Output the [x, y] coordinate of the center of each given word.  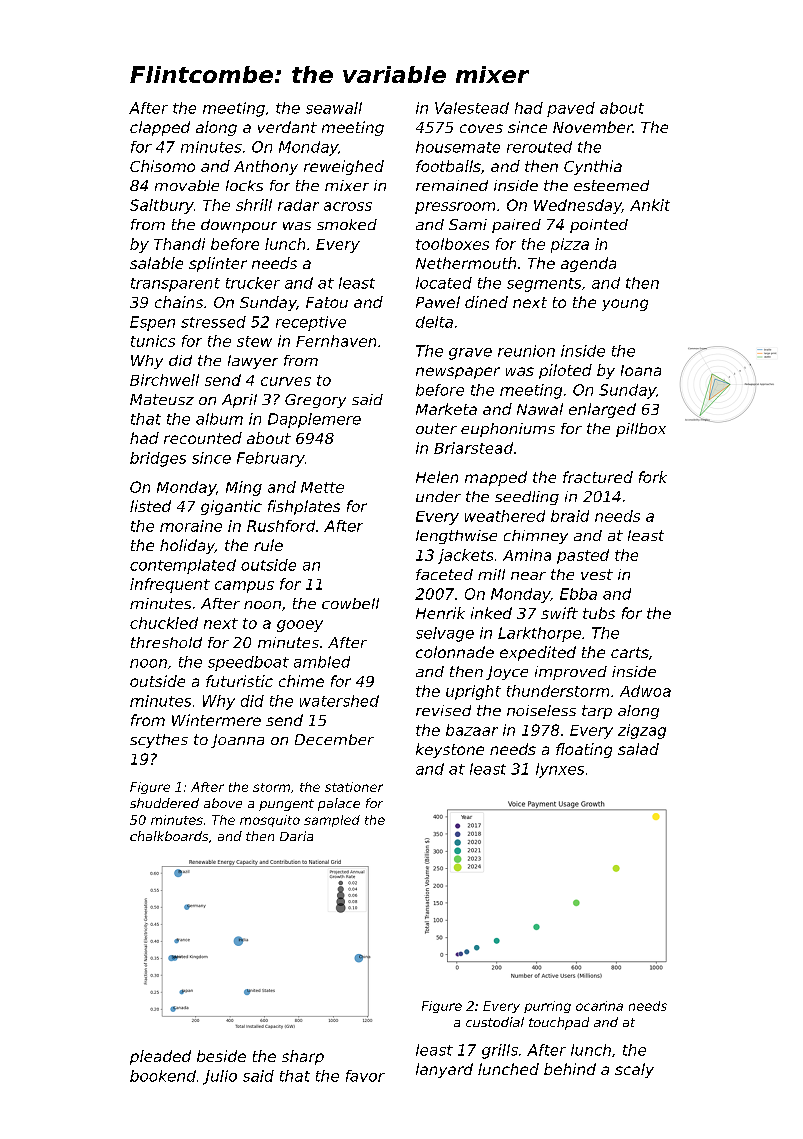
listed [150, 506]
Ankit [650, 205]
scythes [159, 741]
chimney [536, 537]
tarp [597, 712]
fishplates [304, 507]
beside [221, 1056]
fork [653, 477]
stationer [354, 787]
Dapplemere [314, 420]
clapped [160, 128]
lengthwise [456, 537]
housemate [458, 147]
